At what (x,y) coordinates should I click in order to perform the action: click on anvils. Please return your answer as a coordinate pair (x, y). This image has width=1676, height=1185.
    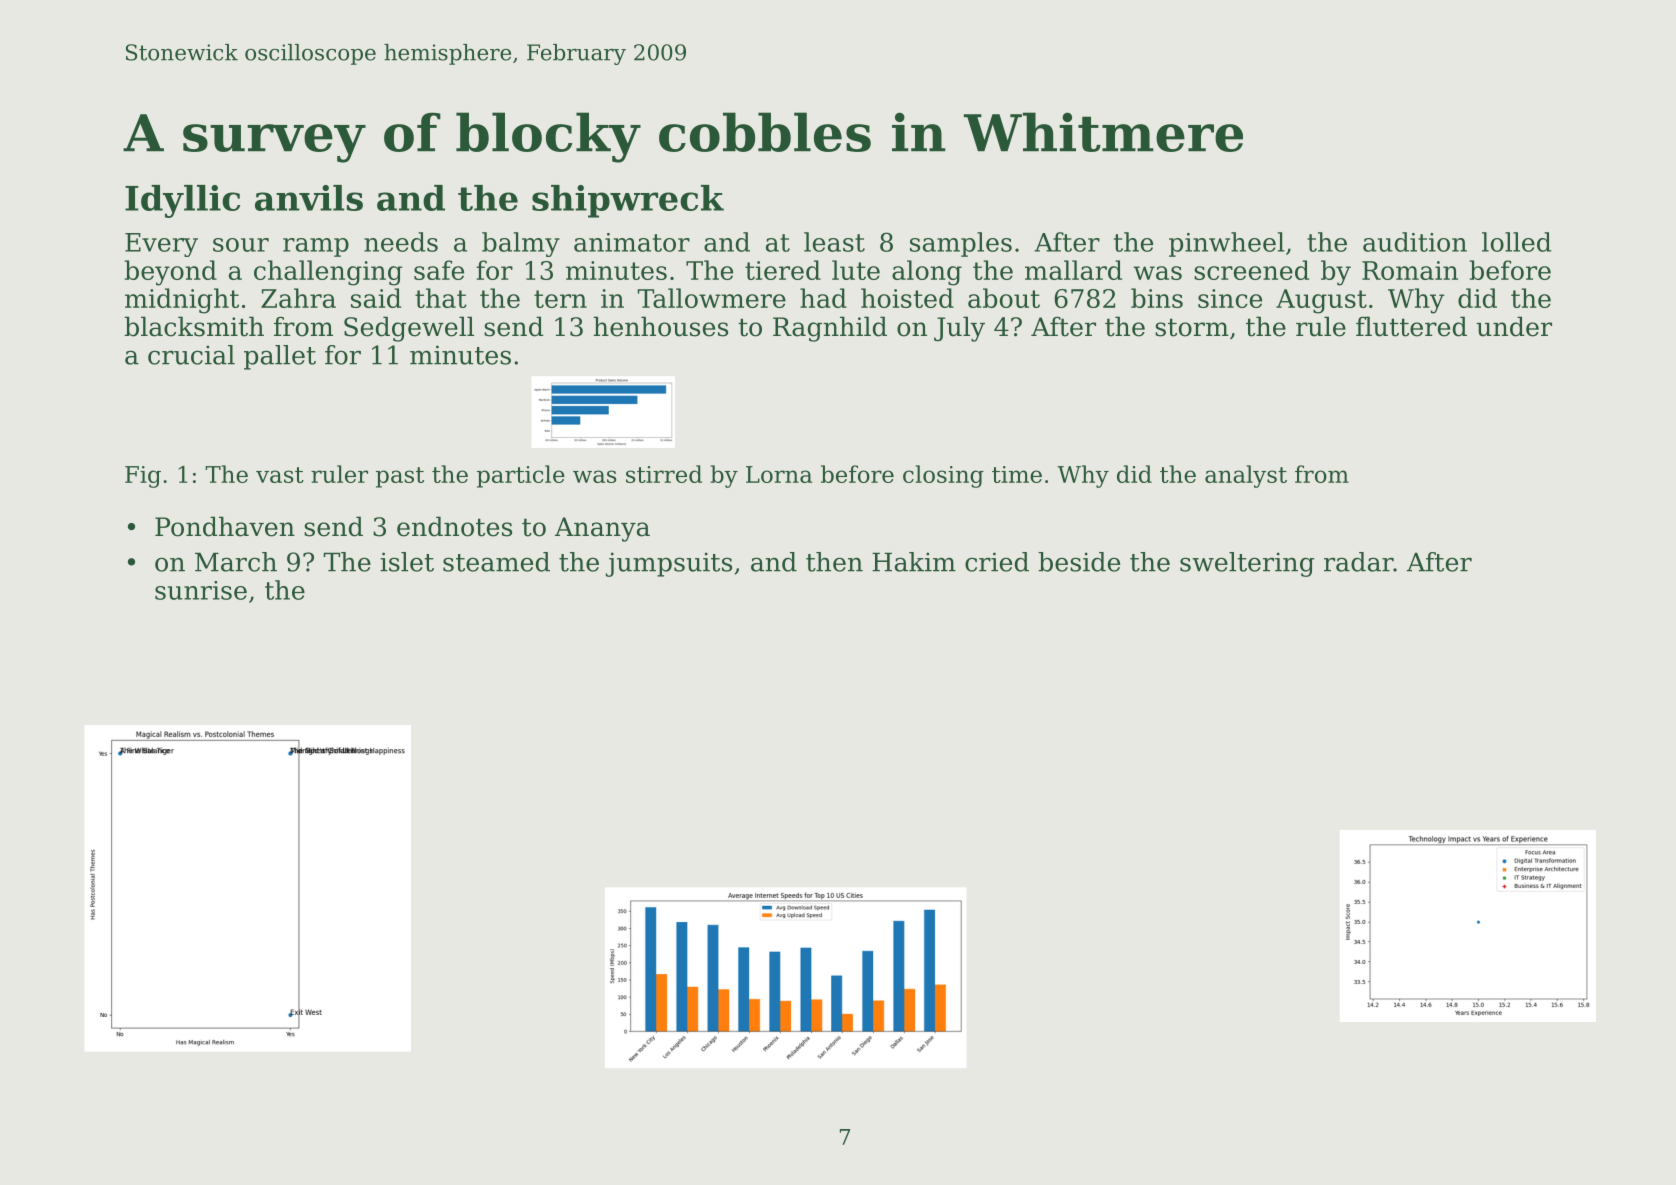
    Looking at the image, I should click on (309, 198).
